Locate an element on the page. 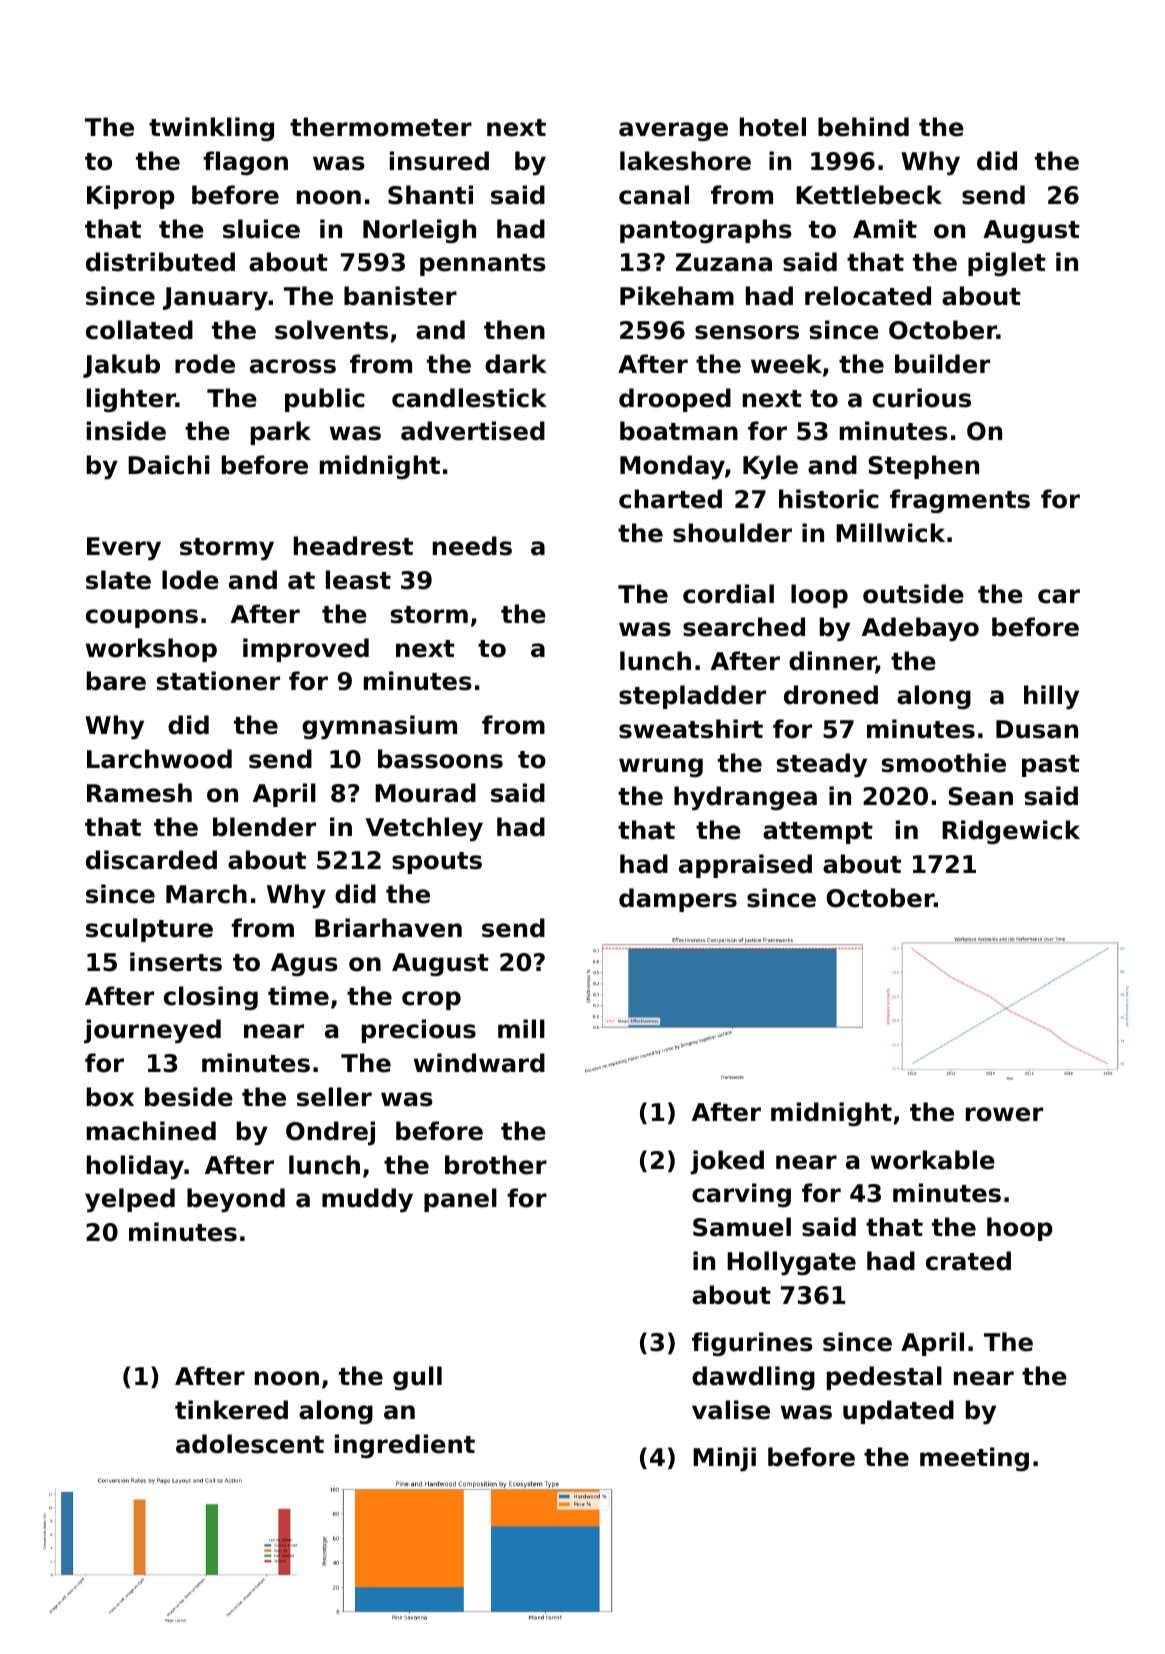 The image size is (1165, 1654). solvents is located at coordinates (331, 330).
